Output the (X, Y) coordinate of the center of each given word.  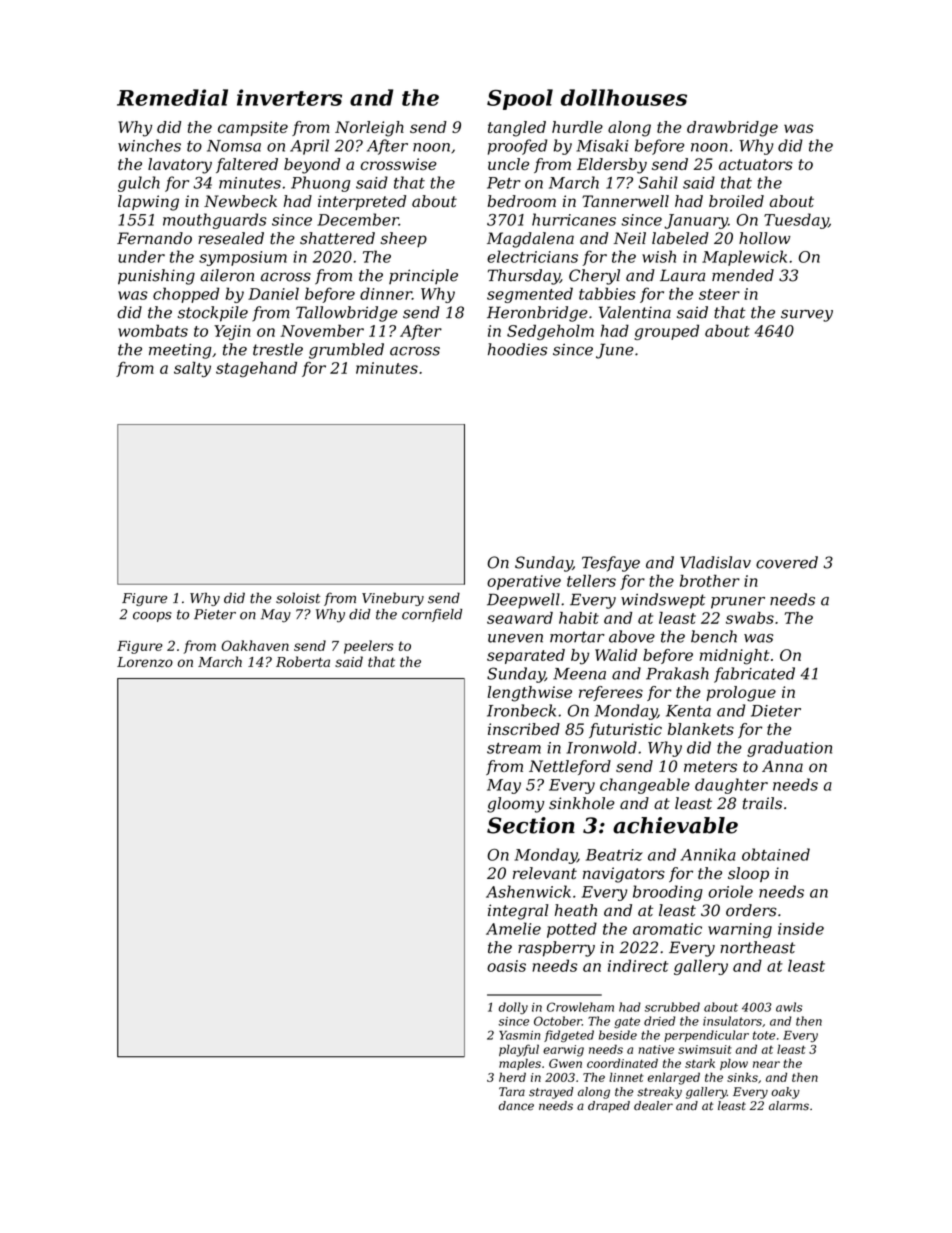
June (615, 351)
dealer (653, 1106)
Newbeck (240, 201)
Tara (512, 1092)
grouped (666, 332)
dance (516, 1106)
